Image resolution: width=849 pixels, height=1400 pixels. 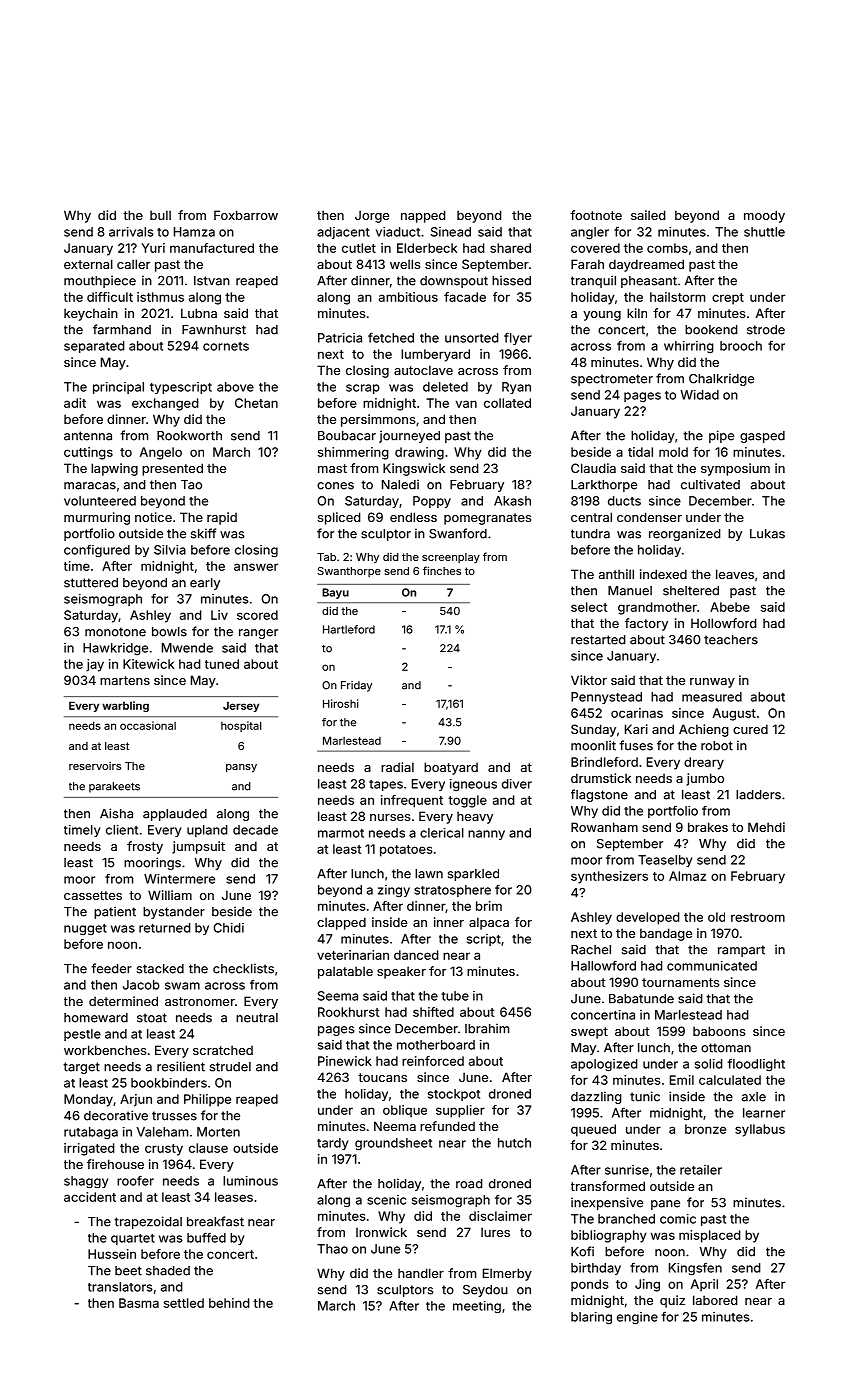 I want to click on deleted, so click(x=445, y=387).
